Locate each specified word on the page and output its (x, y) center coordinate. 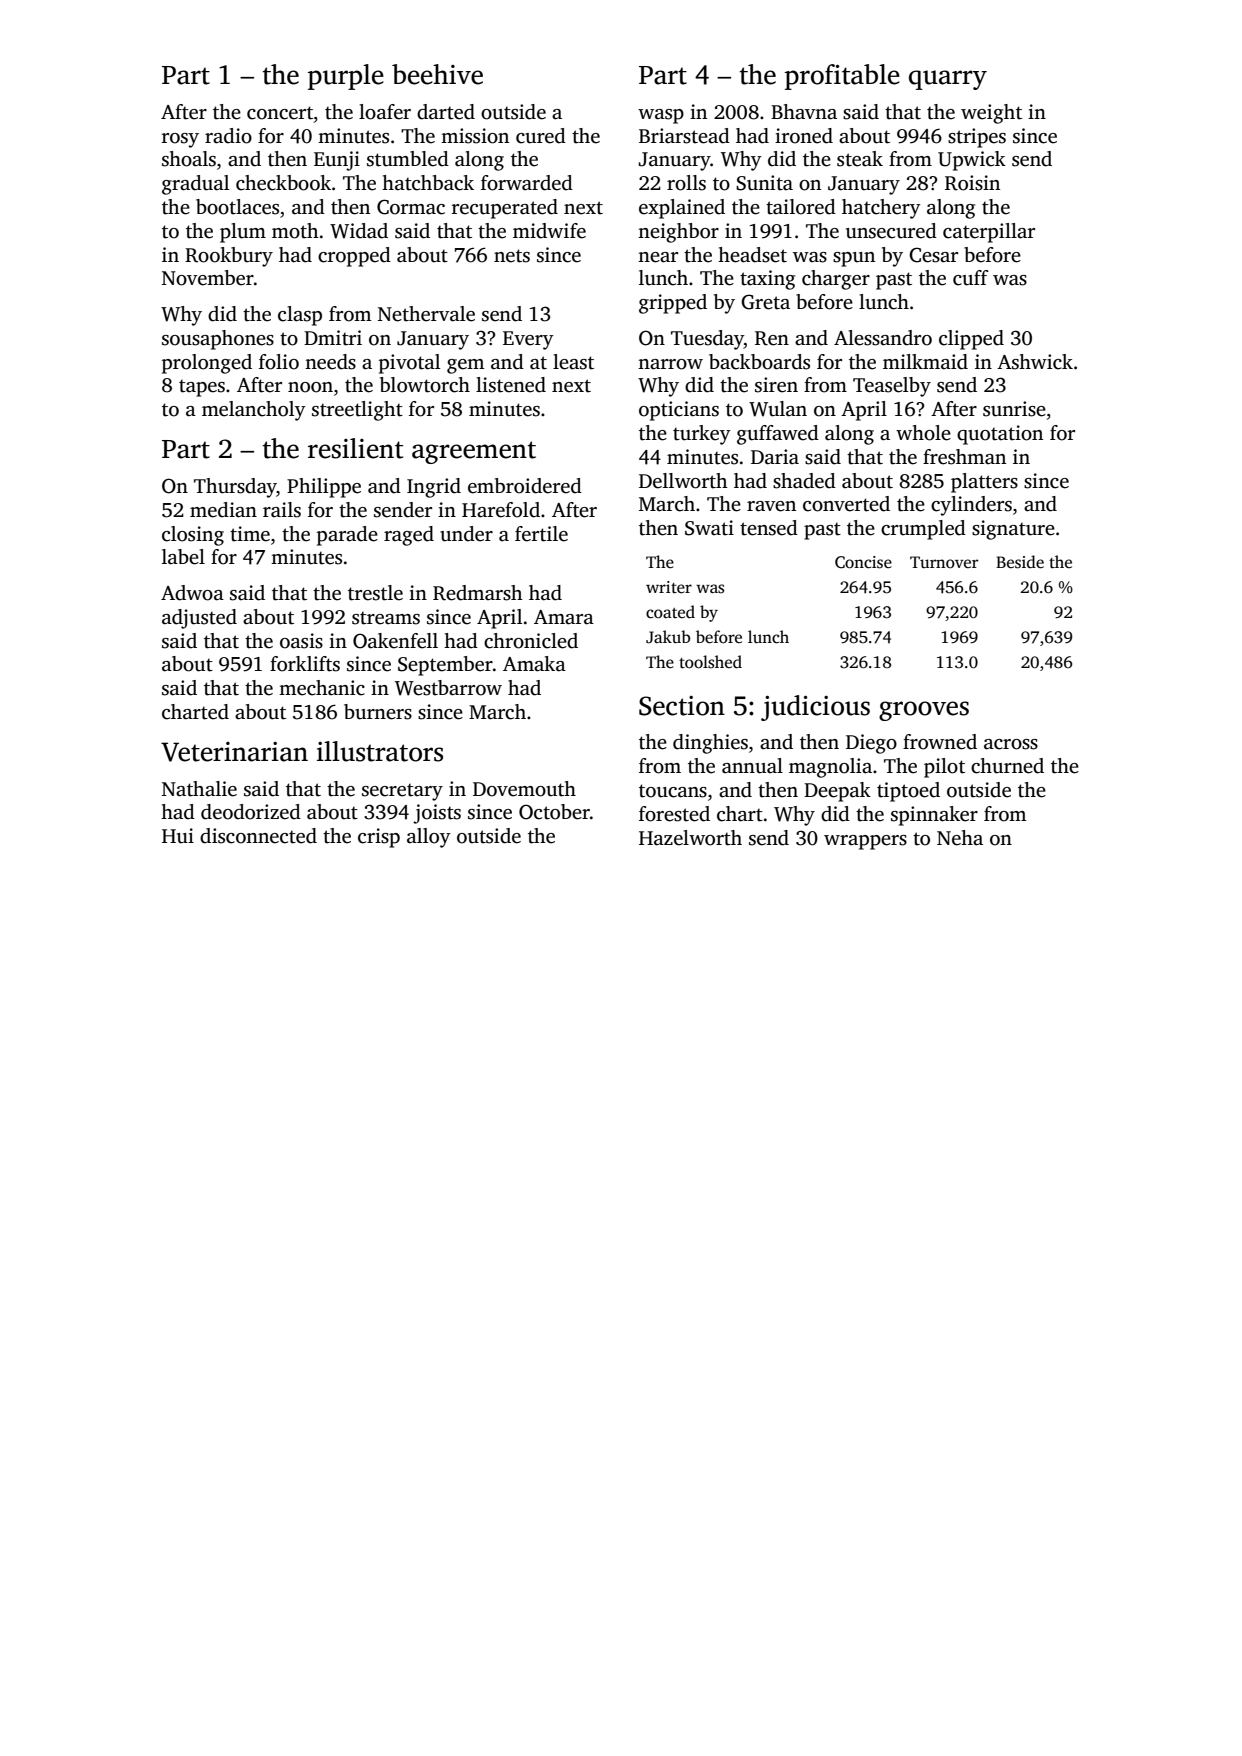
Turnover (944, 562)
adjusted (199, 619)
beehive (437, 74)
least (573, 362)
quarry (948, 80)
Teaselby (892, 387)
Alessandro (883, 338)
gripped (673, 304)
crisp (379, 838)
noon (310, 387)
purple (346, 77)
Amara (564, 617)
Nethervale (426, 314)
